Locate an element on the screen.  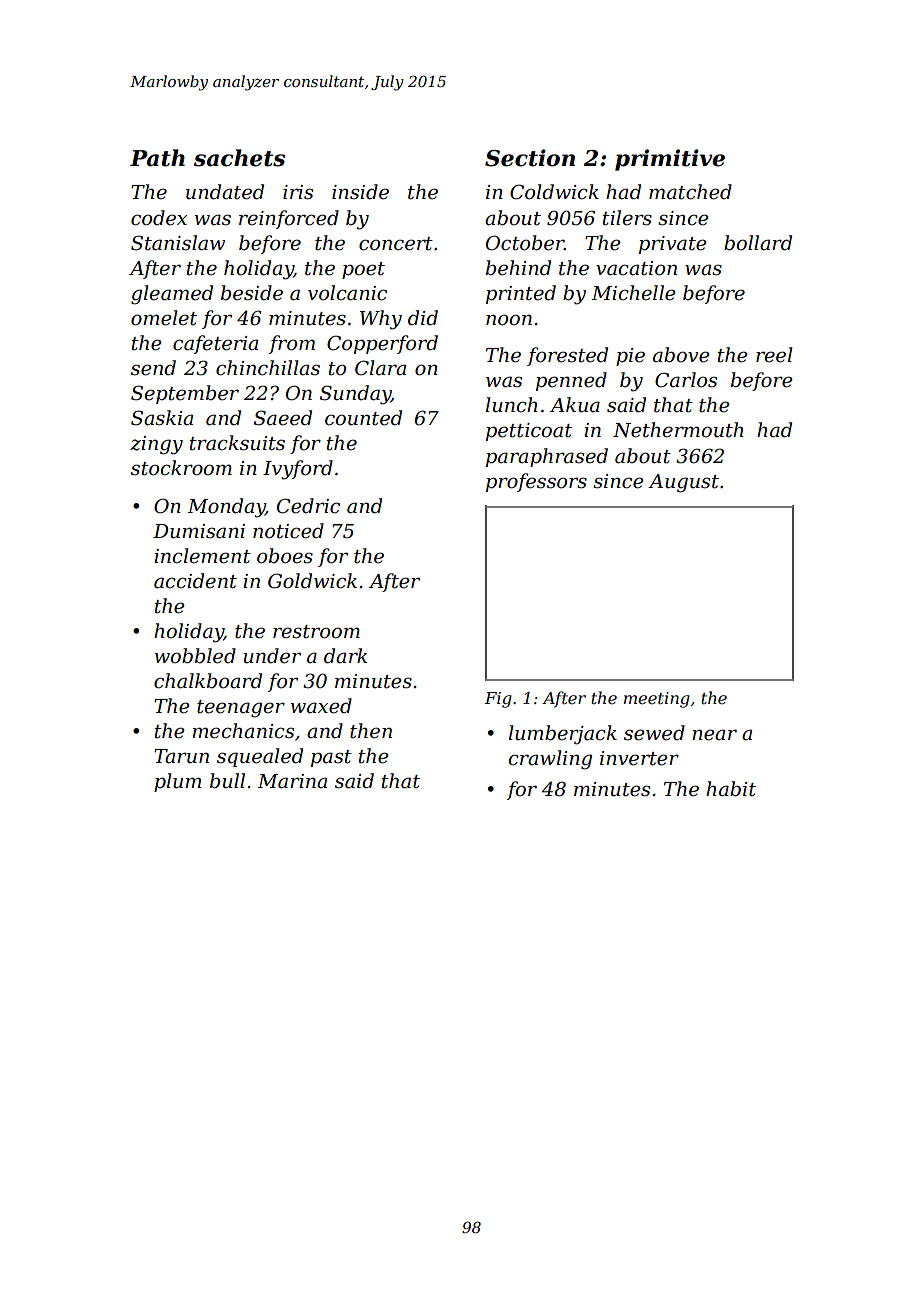
iris is located at coordinates (298, 192).
